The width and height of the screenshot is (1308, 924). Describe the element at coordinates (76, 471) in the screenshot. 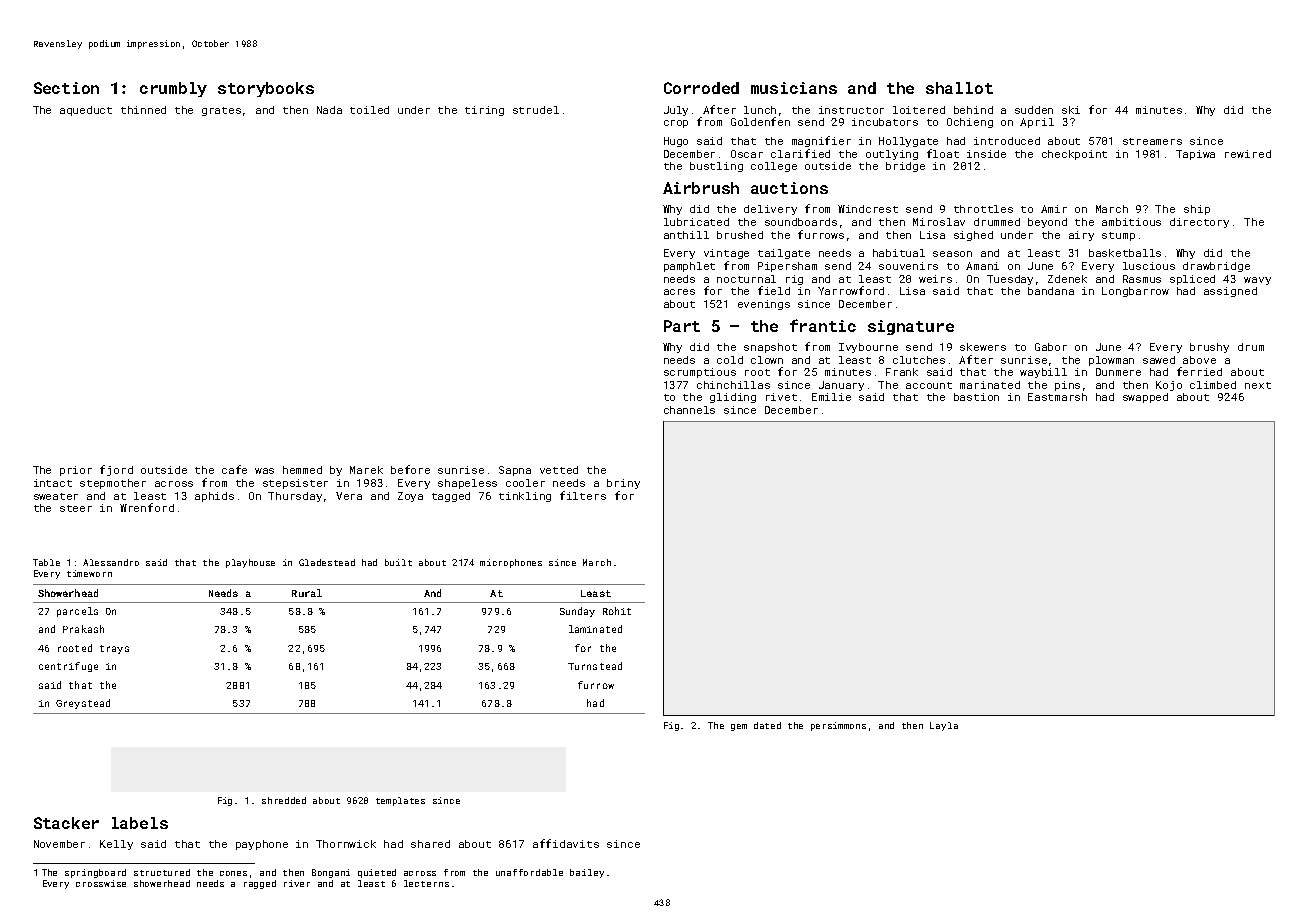

I see `prior` at that location.
